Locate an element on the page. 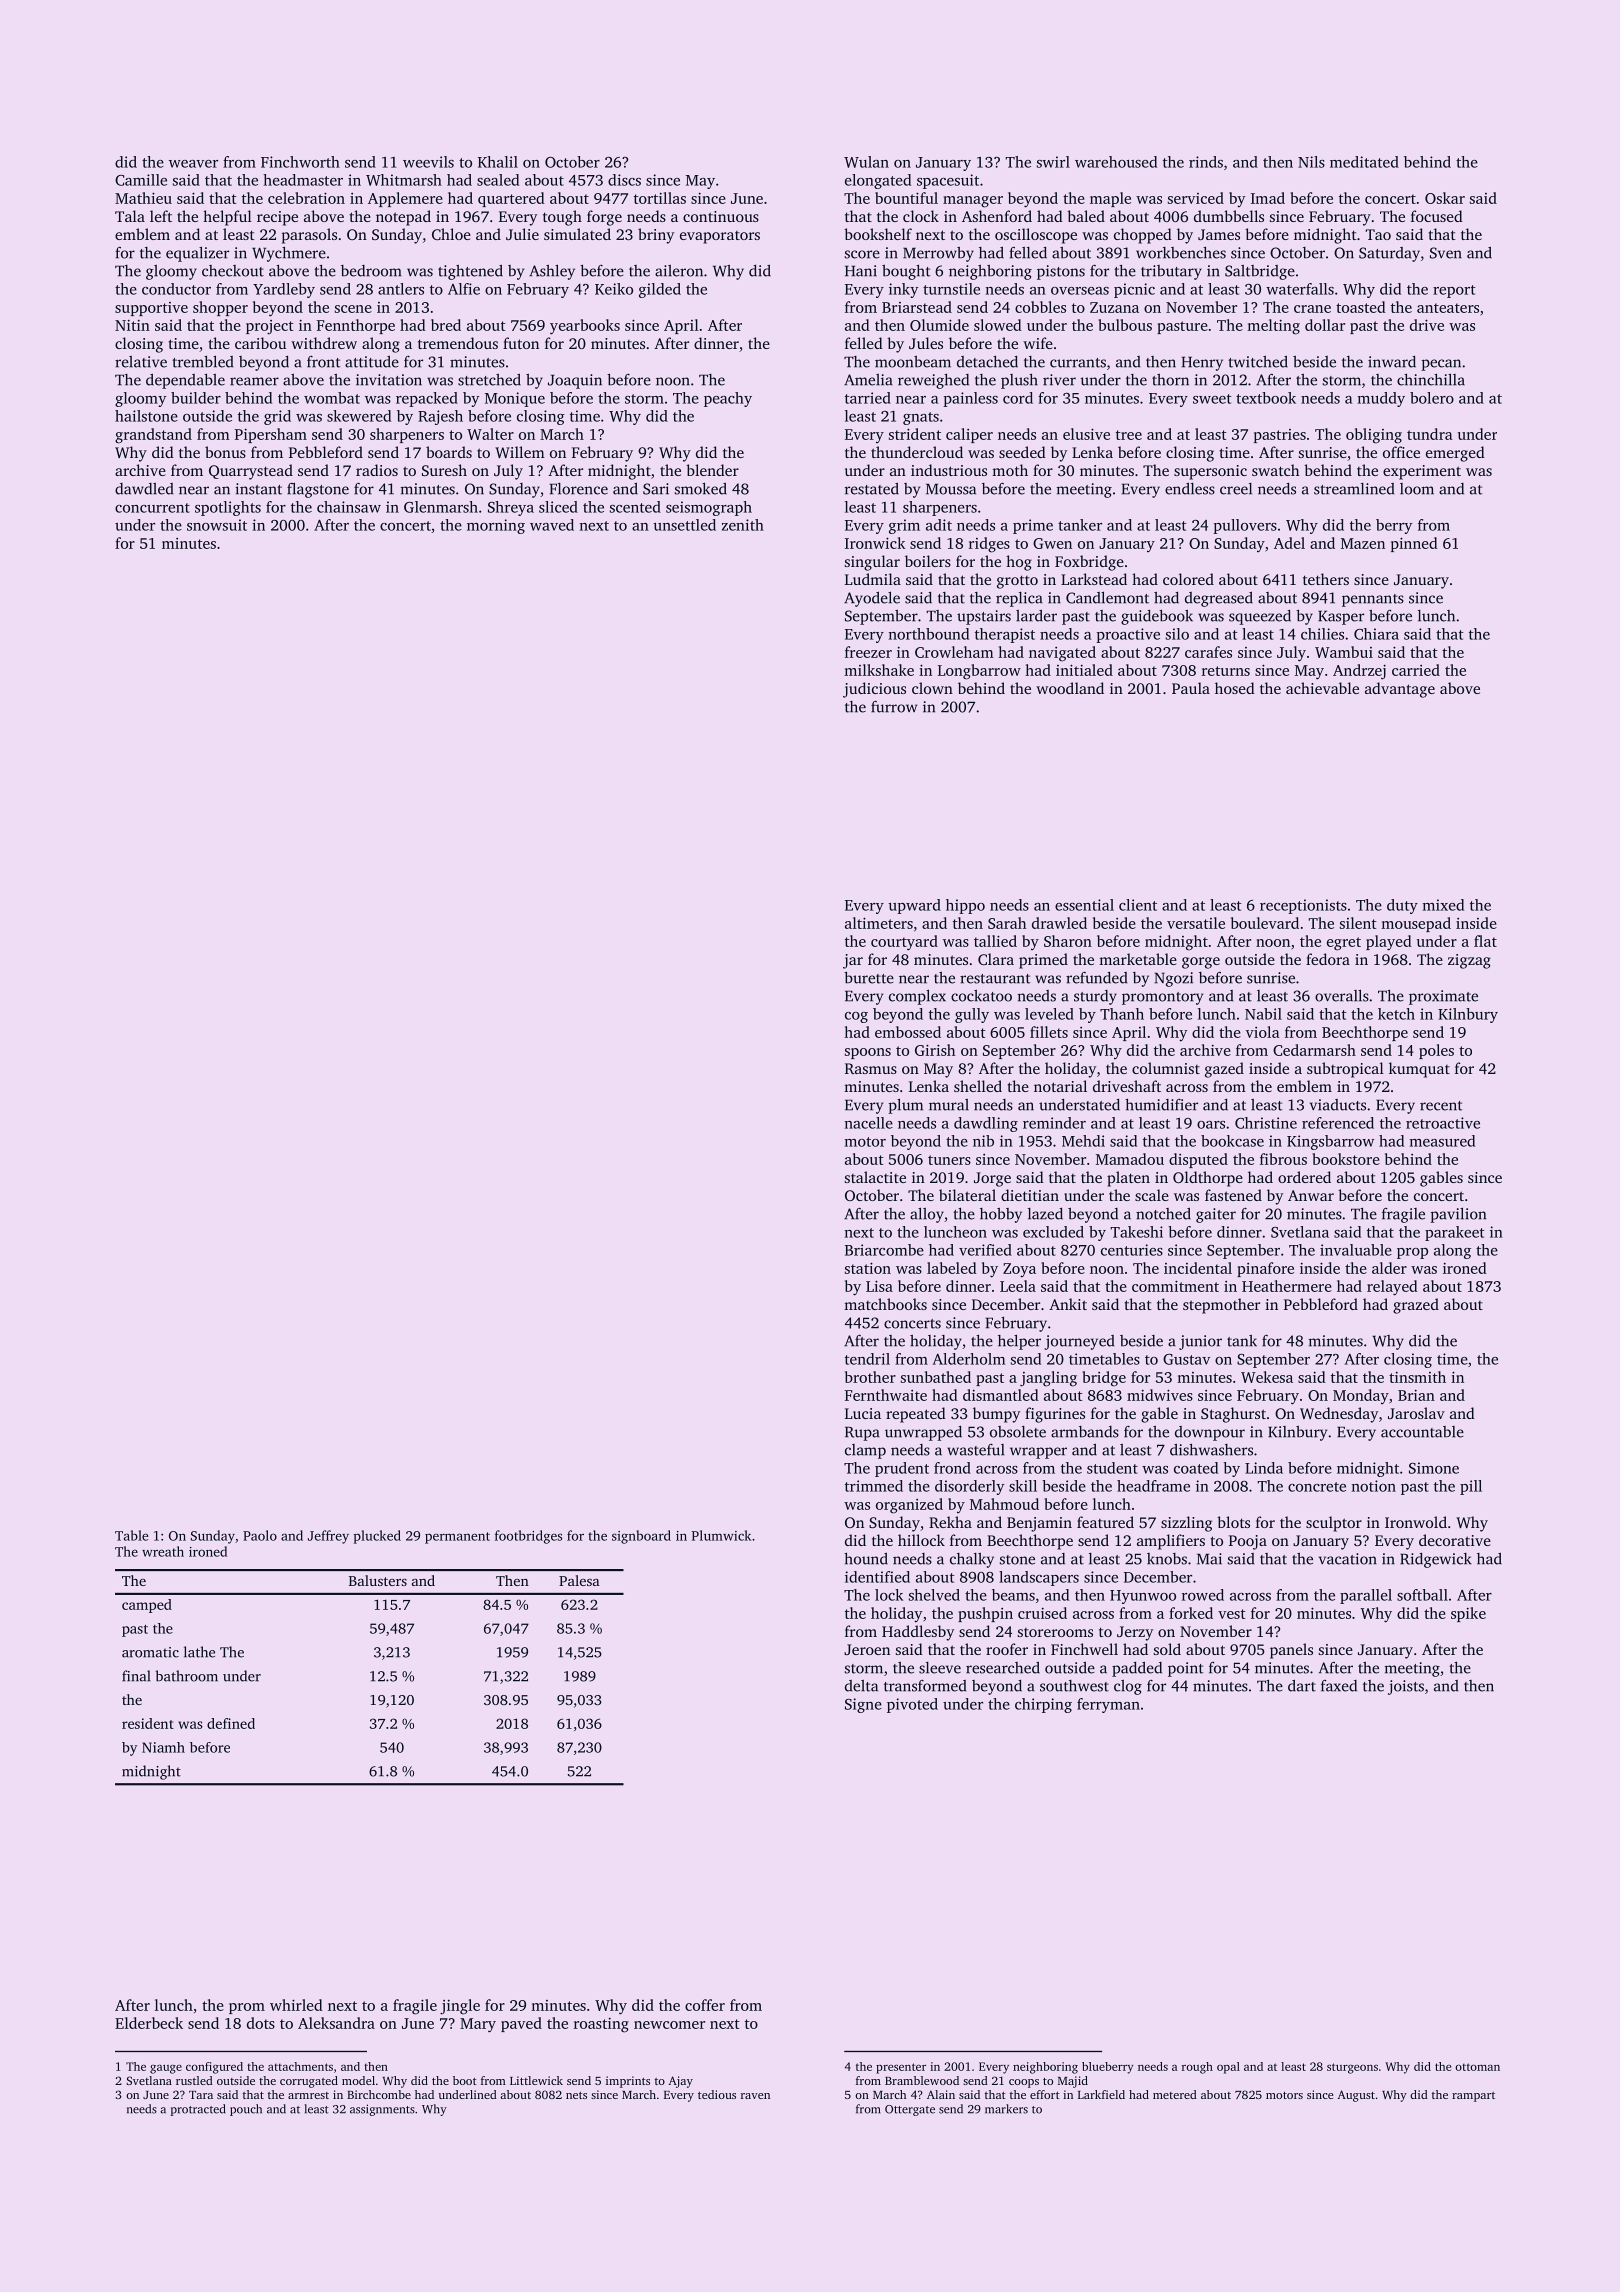 This image has width=1620, height=2292. streamlined is located at coordinates (1354, 489).
